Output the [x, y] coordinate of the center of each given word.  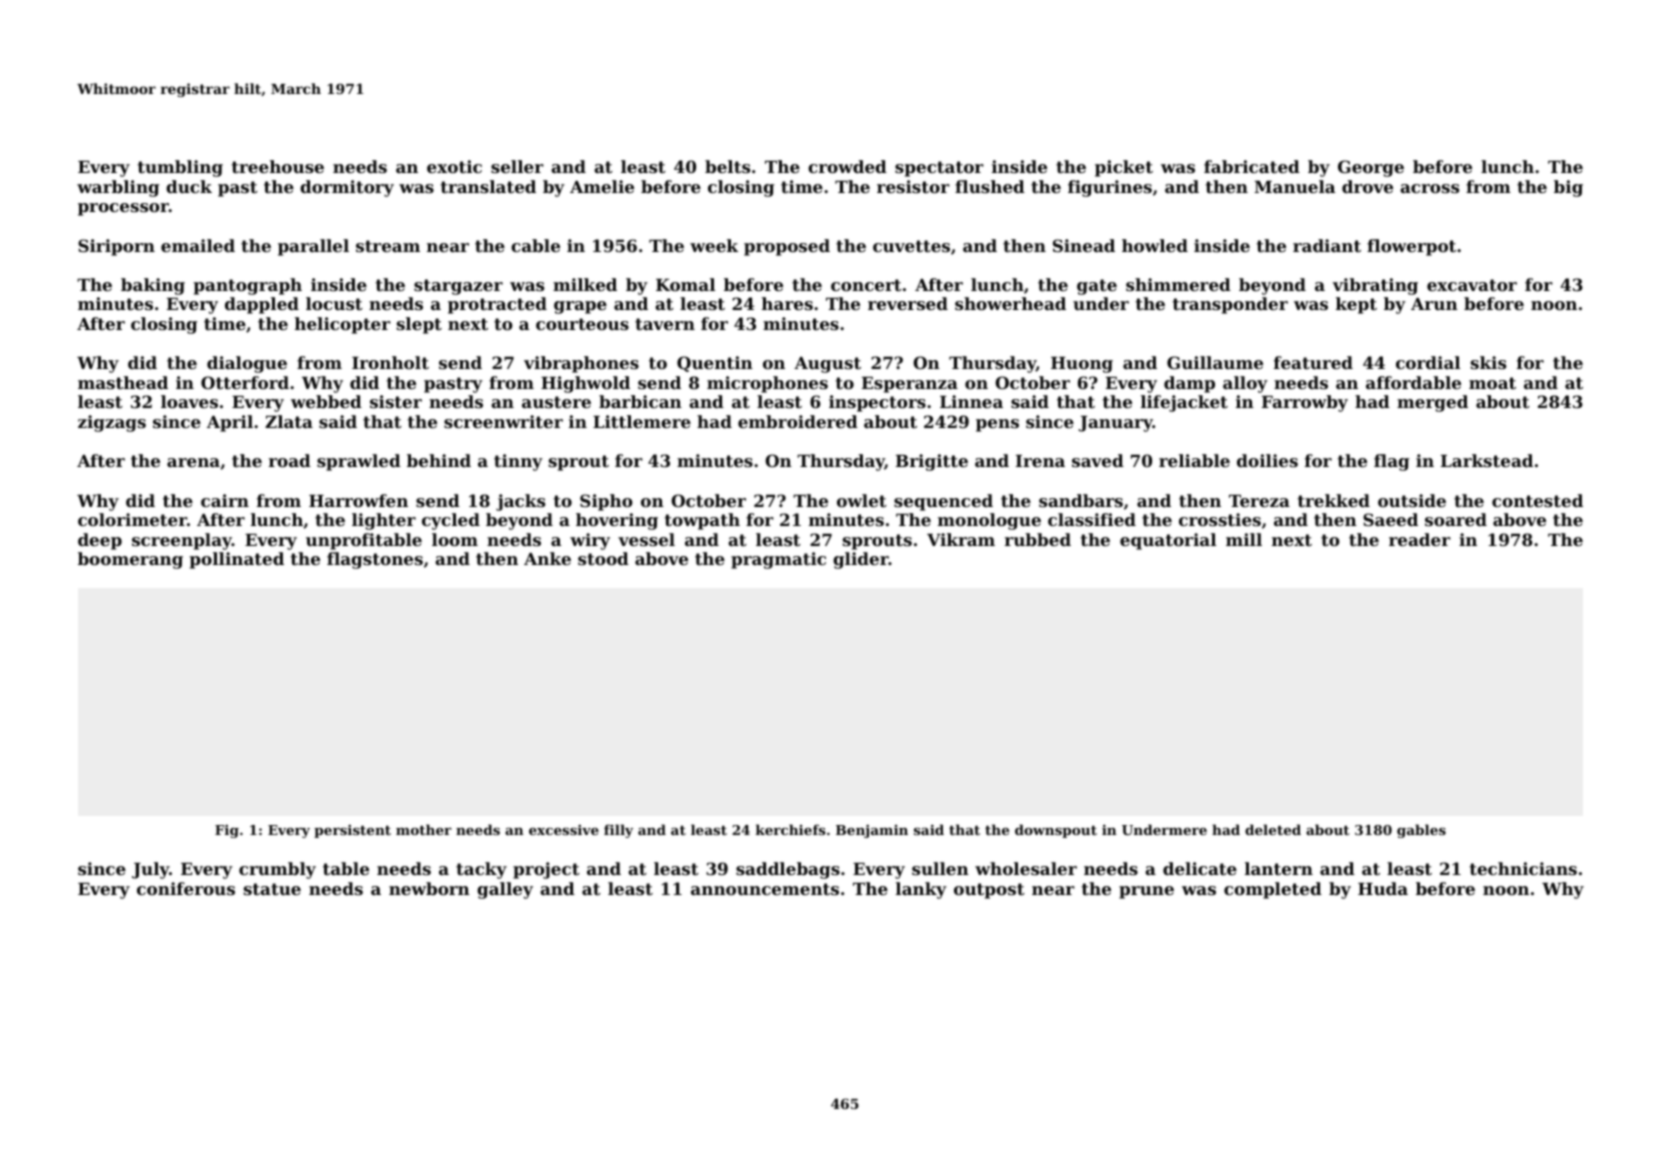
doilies [1267, 460]
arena [193, 462]
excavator [1472, 285]
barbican [640, 401]
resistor [913, 186]
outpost [989, 891]
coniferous [186, 888]
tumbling [180, 168]
